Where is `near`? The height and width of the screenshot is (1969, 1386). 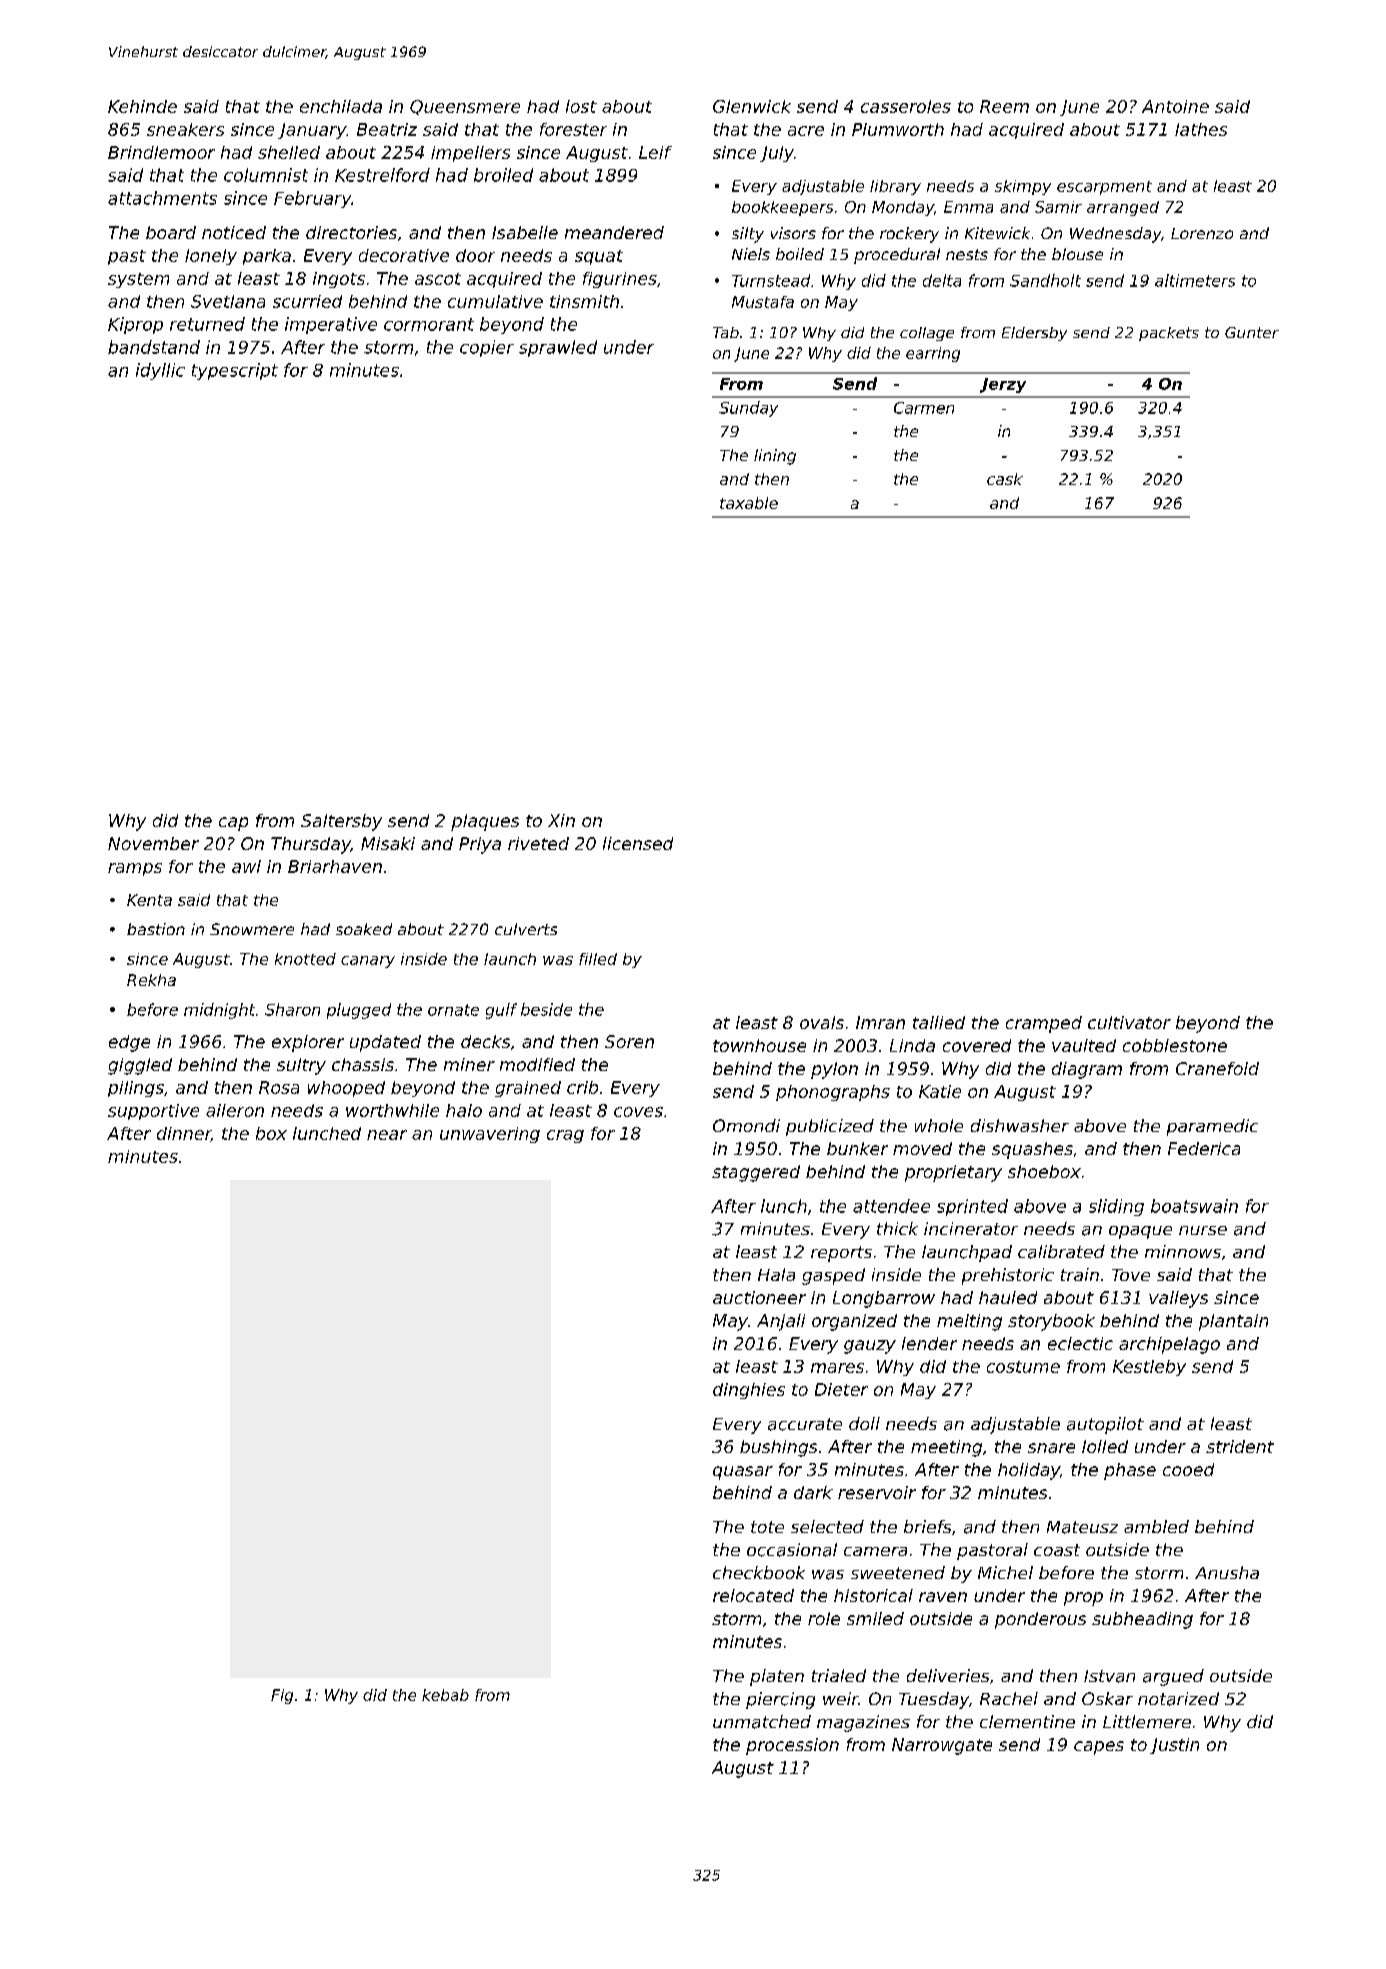 near is located at coordinates (387, 1135).
